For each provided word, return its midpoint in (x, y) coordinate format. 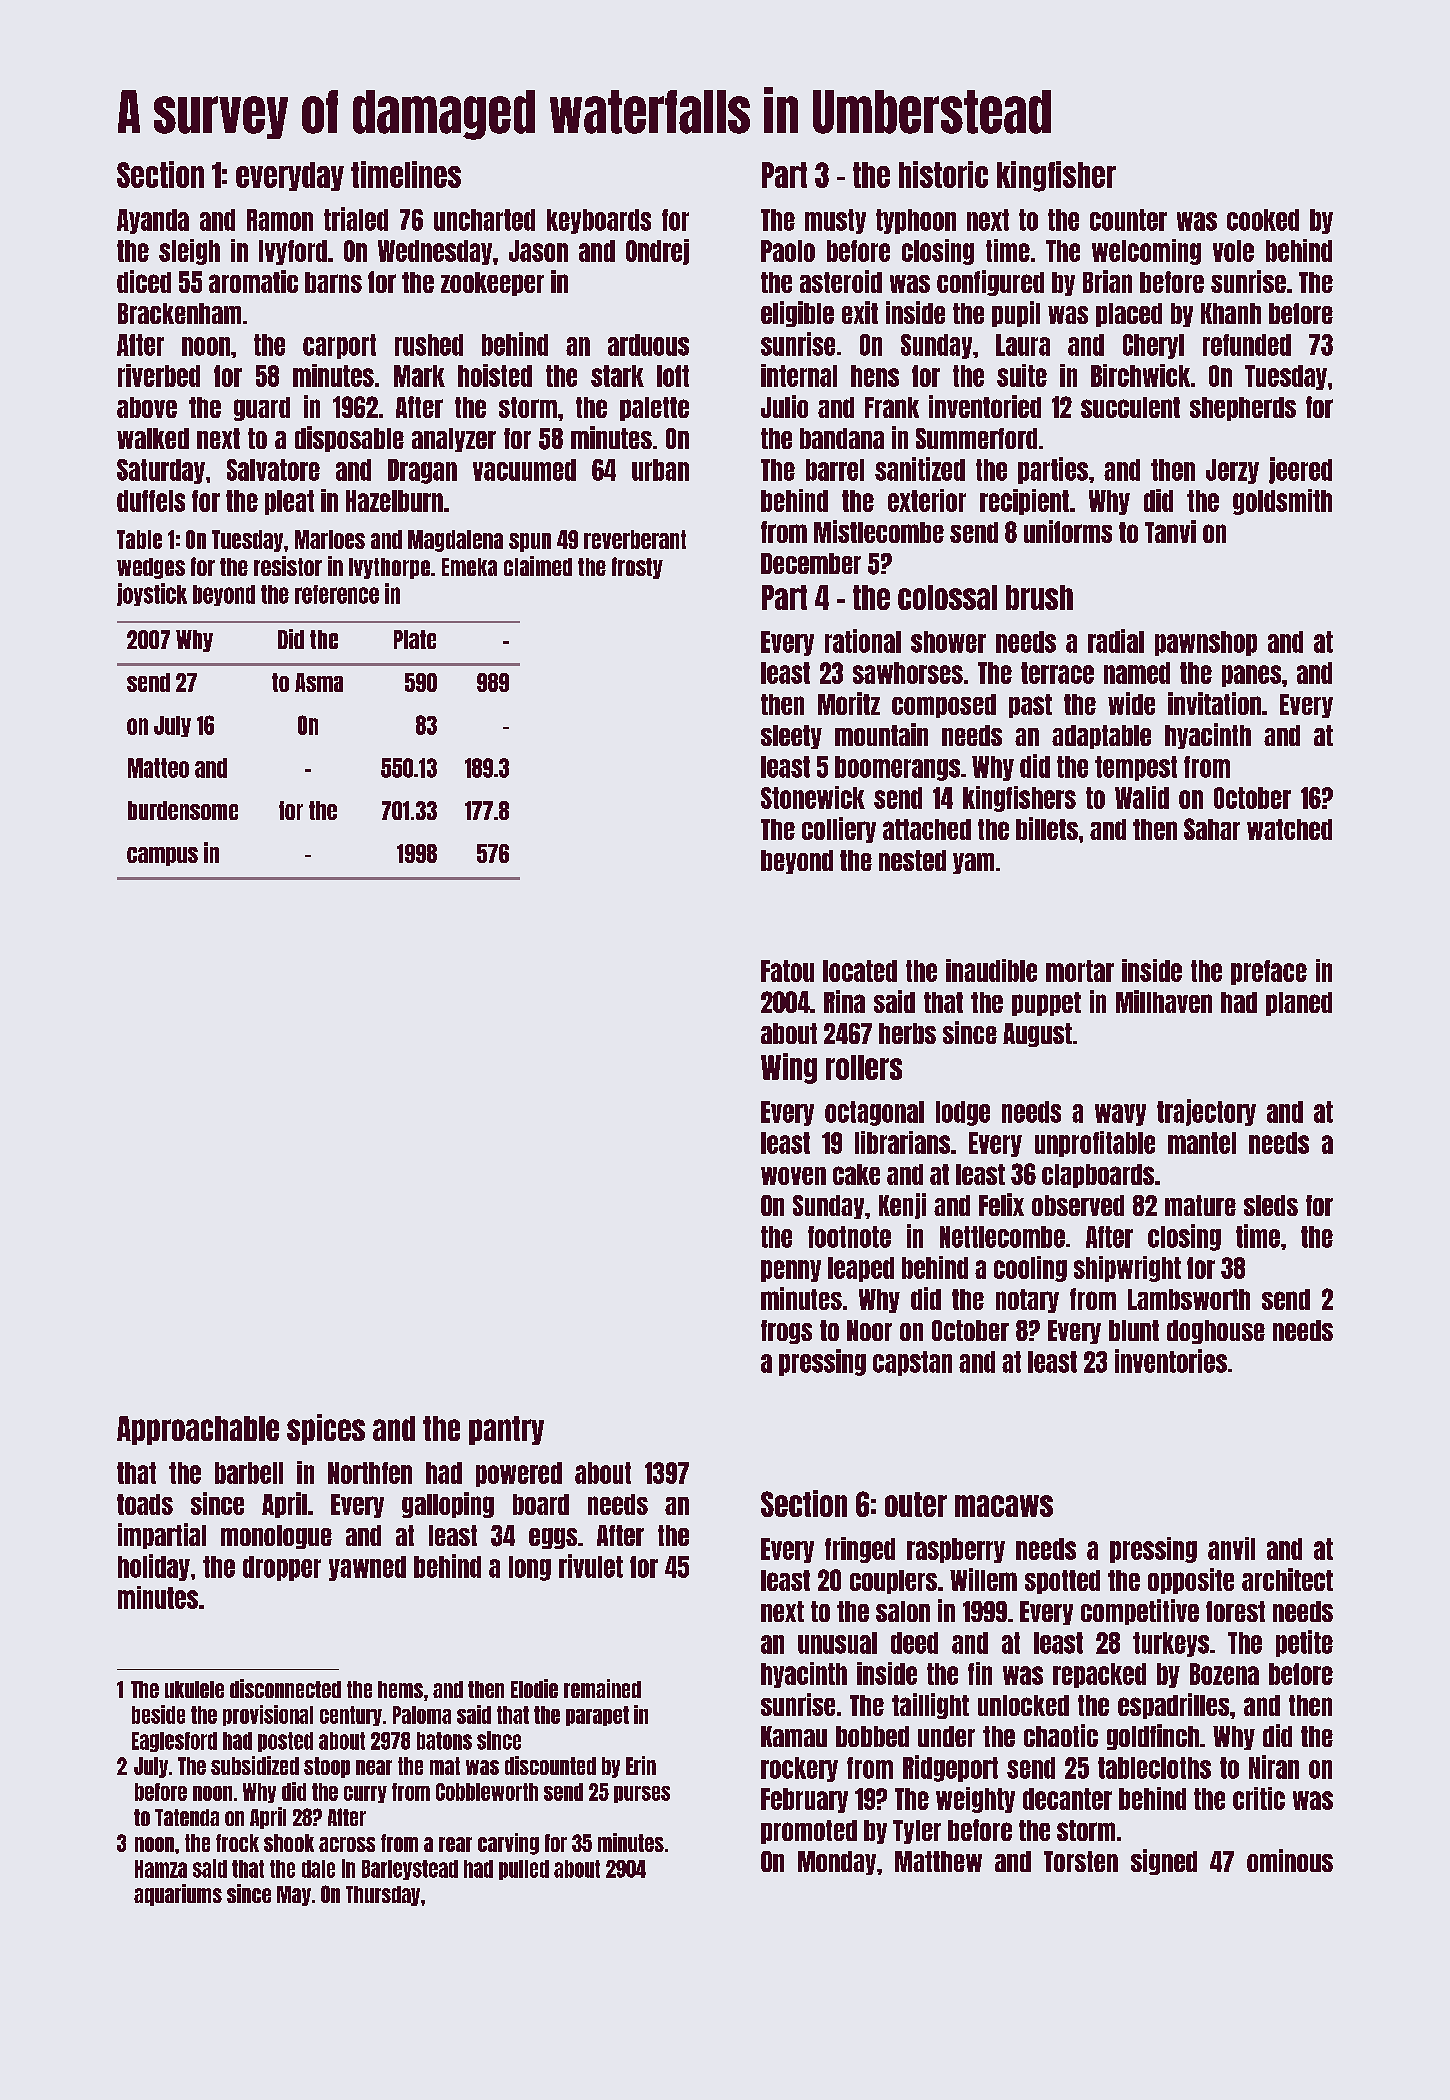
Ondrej (657, 252)
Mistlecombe (879, 531)
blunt (1134, 1330)
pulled (524, 1870)
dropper (282, 1568)
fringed (860, 1550)
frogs (786, 1332)
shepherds (1243, 409)
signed (1164, 1862)
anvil (1231, 1548)
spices (326, 1429)
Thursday (383, 1896)
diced (144, 281)
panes (1251, 676)
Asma (319, 682)
